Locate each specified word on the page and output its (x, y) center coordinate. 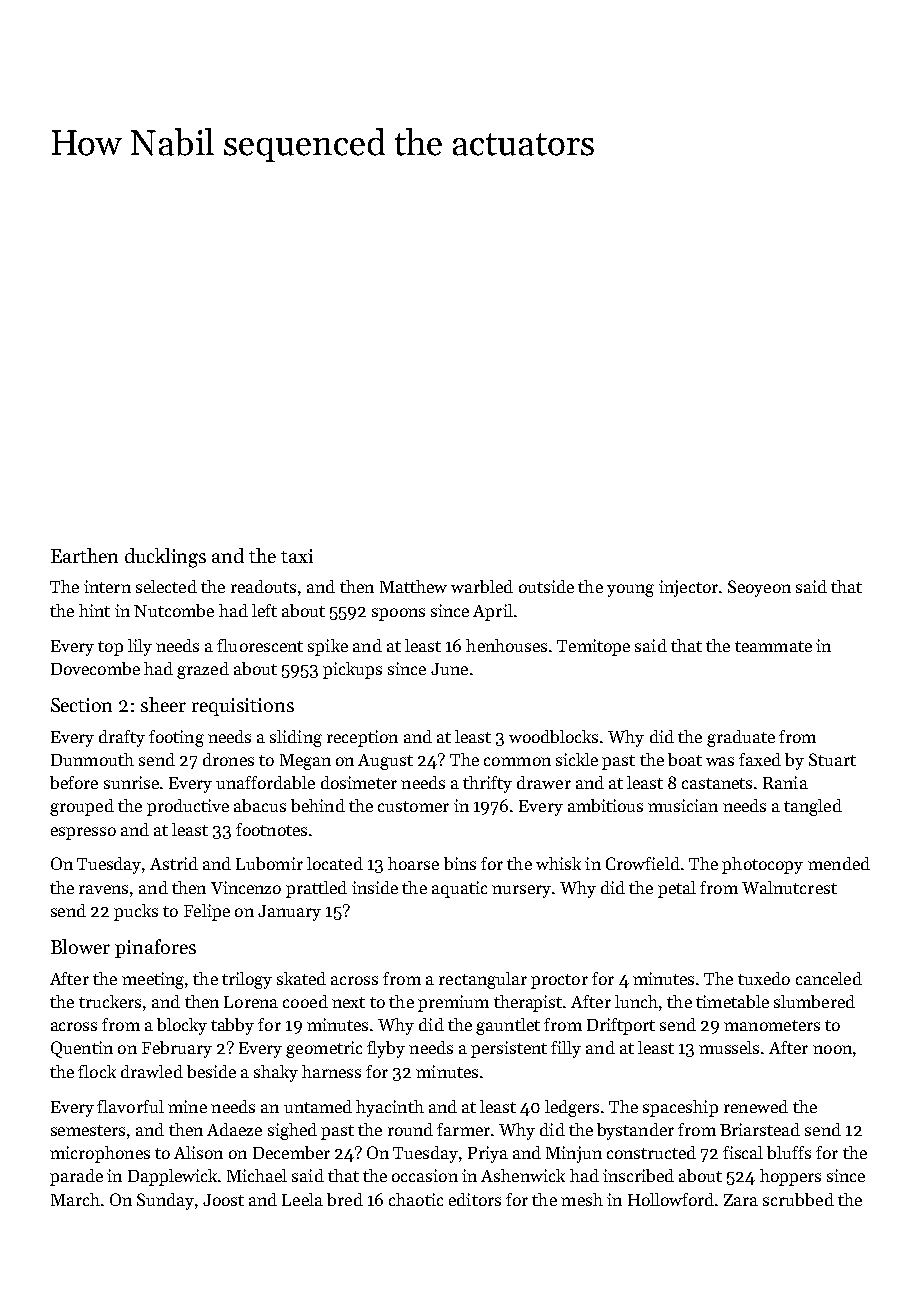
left (264, 610)
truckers (110, 1001)
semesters (88, 1130)
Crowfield (643, 863)
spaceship (680, 1108)
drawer (544, 782)
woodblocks (553, 736)
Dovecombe (95, 668)
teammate (773, 646)
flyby (386, 1049)
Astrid (174, 863)
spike (328, 647)
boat (685, 759)
